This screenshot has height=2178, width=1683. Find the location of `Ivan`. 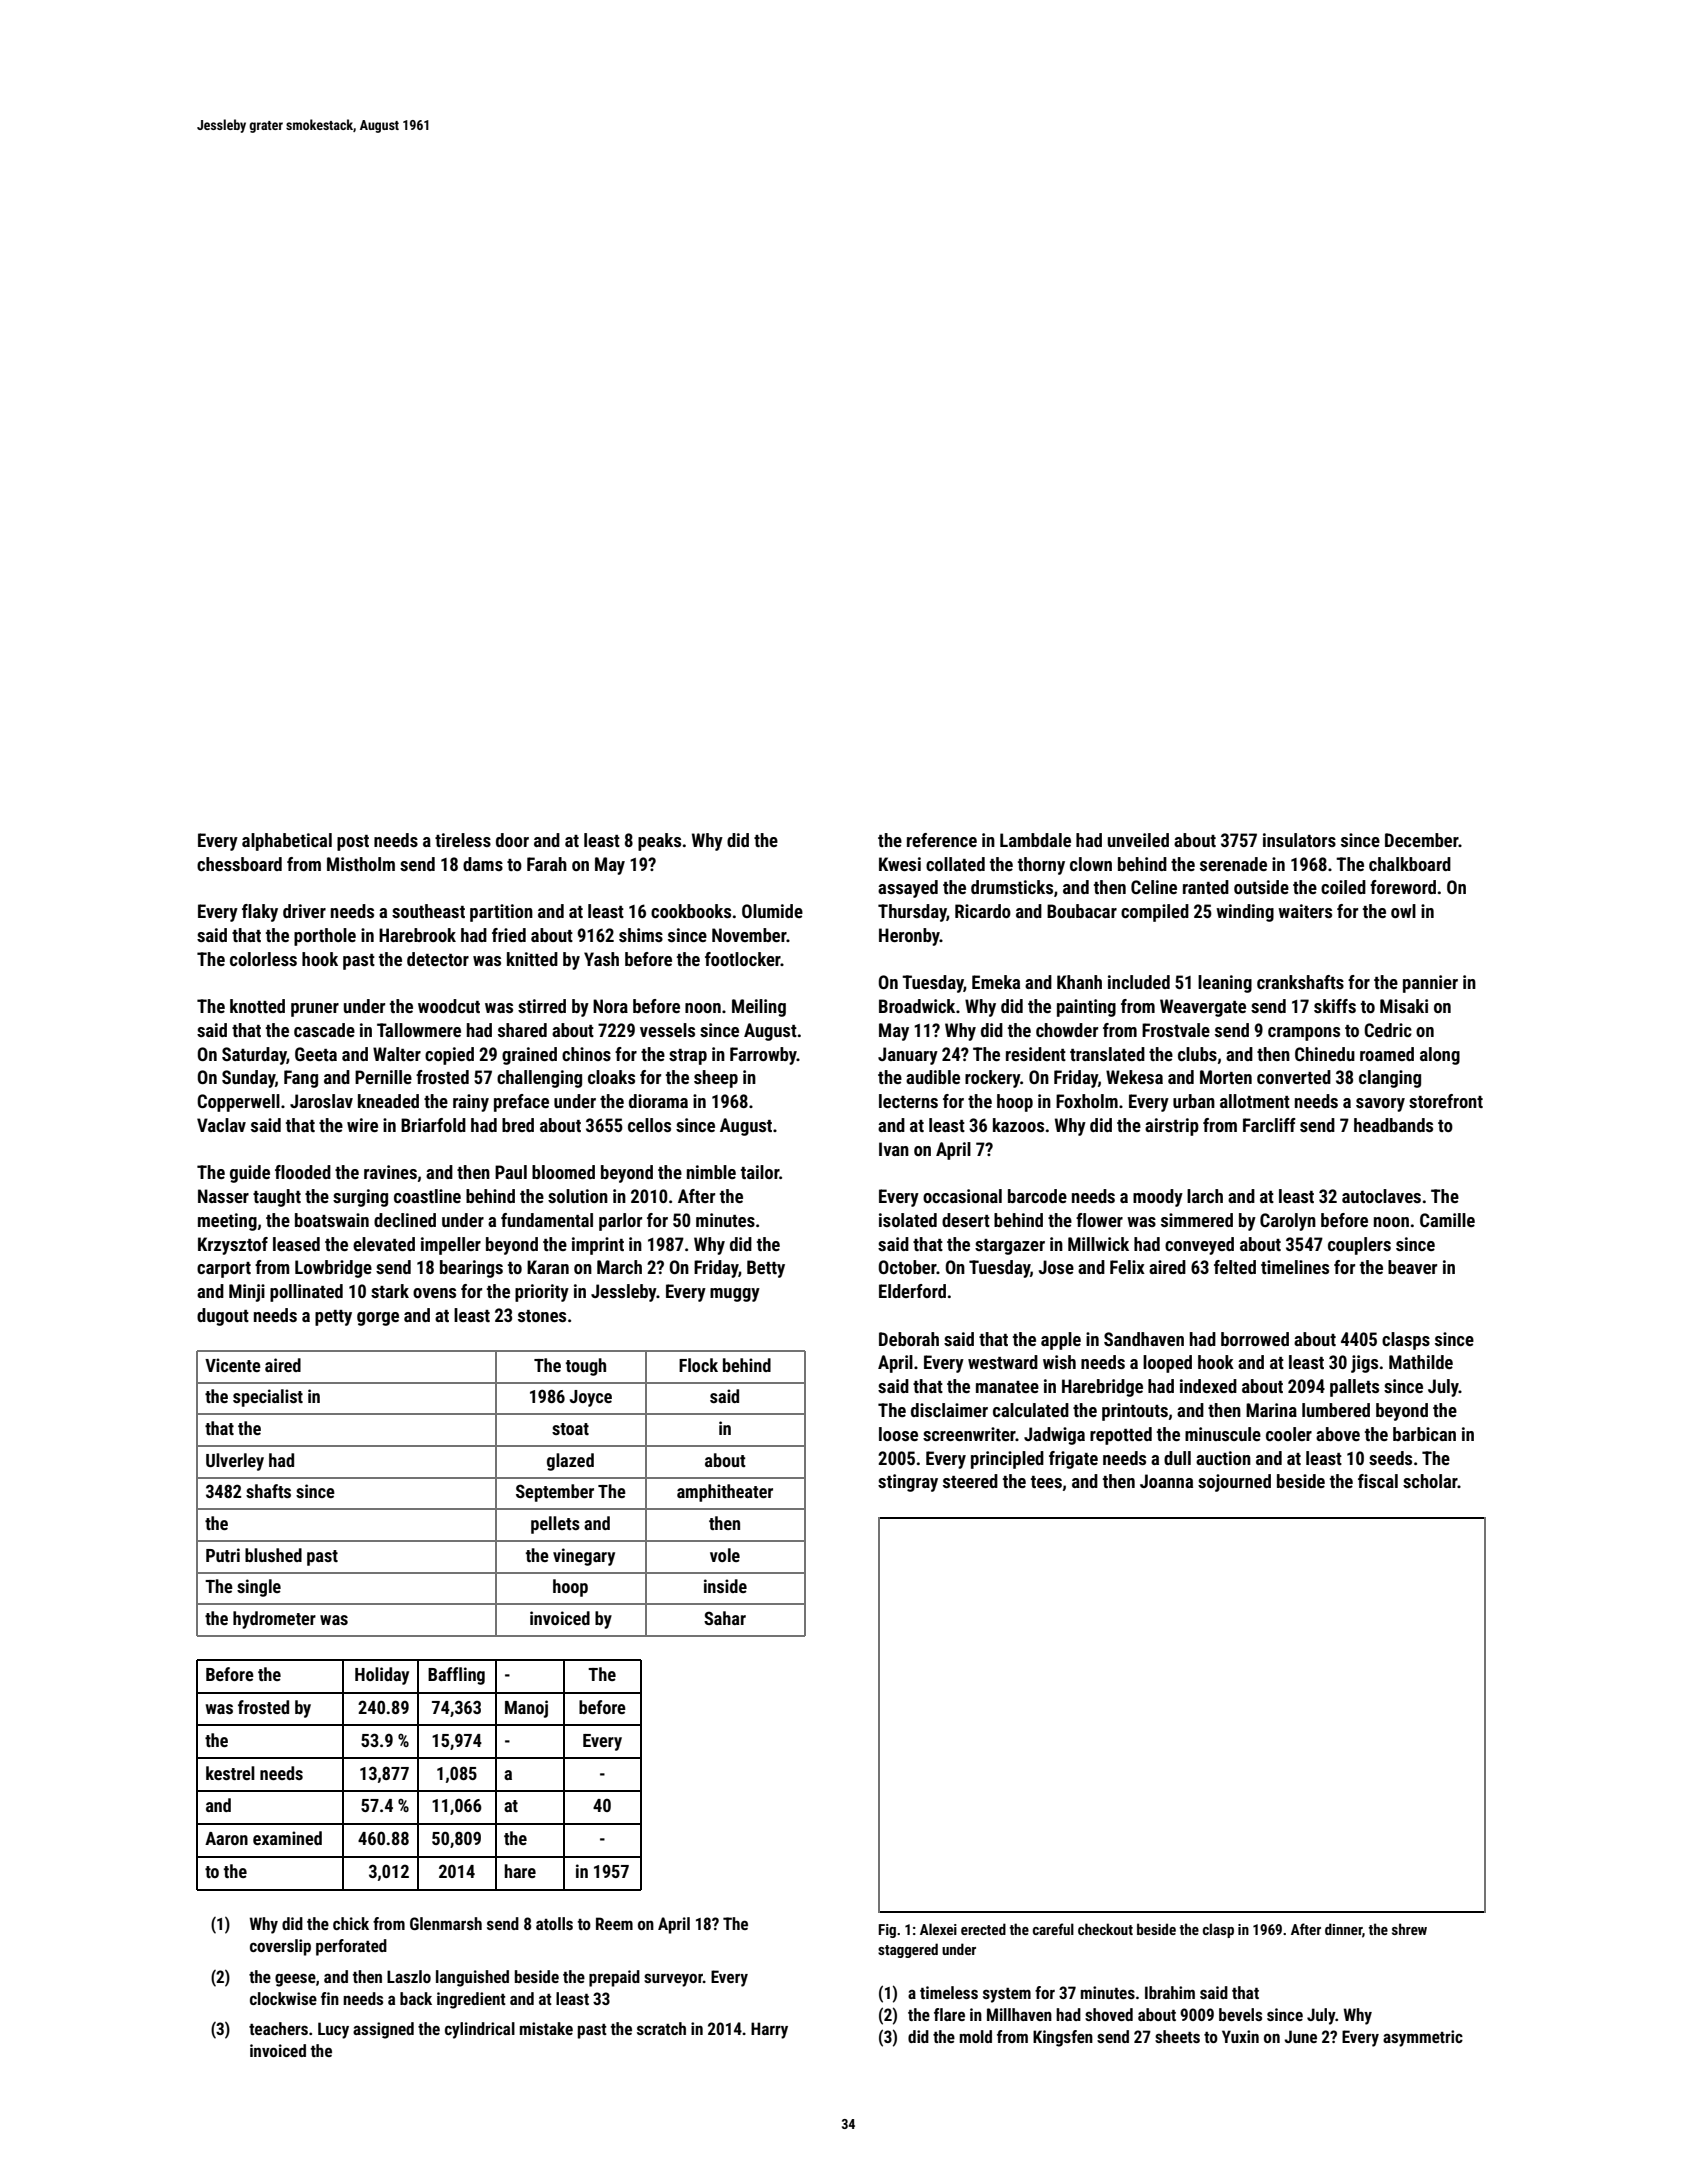

Ivan is located at coordinates (894, 1149).
